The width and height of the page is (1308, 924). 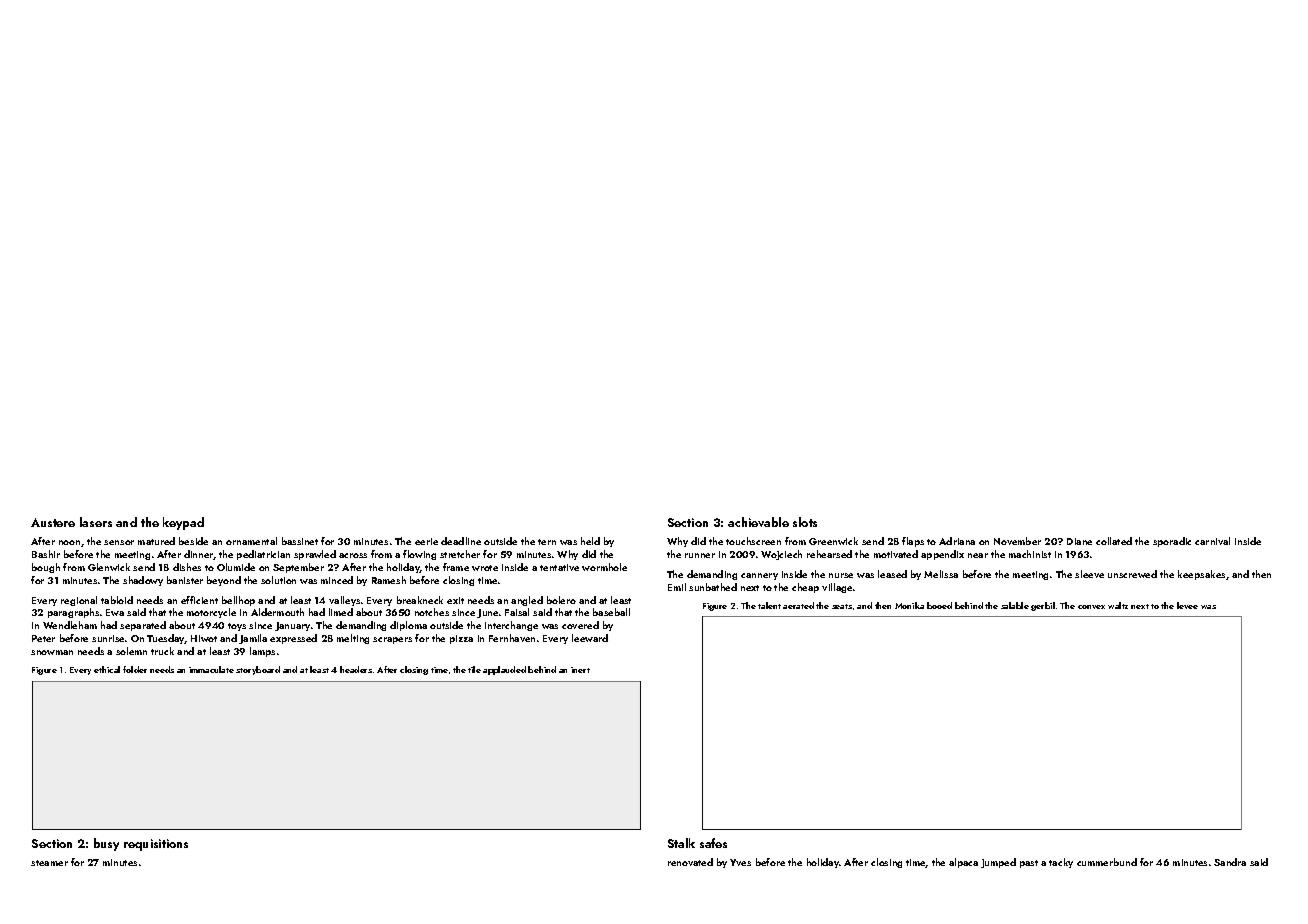 I want to click on safes, so click(x=713, y=843).
